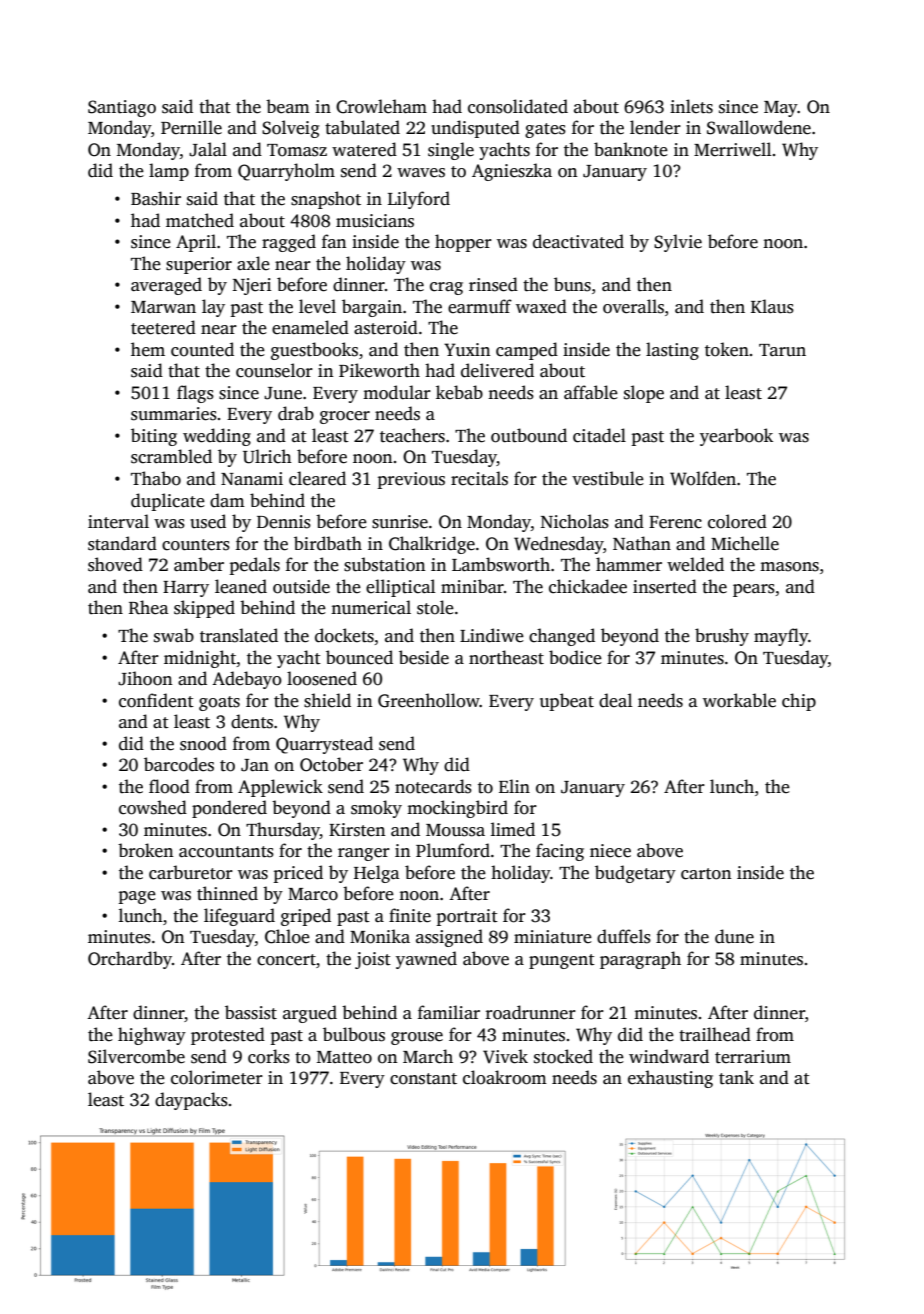 This page has width=924, height=1314. Describe the element at coordinates (267, 456) in the page. I see `Ulrich` at that location.
